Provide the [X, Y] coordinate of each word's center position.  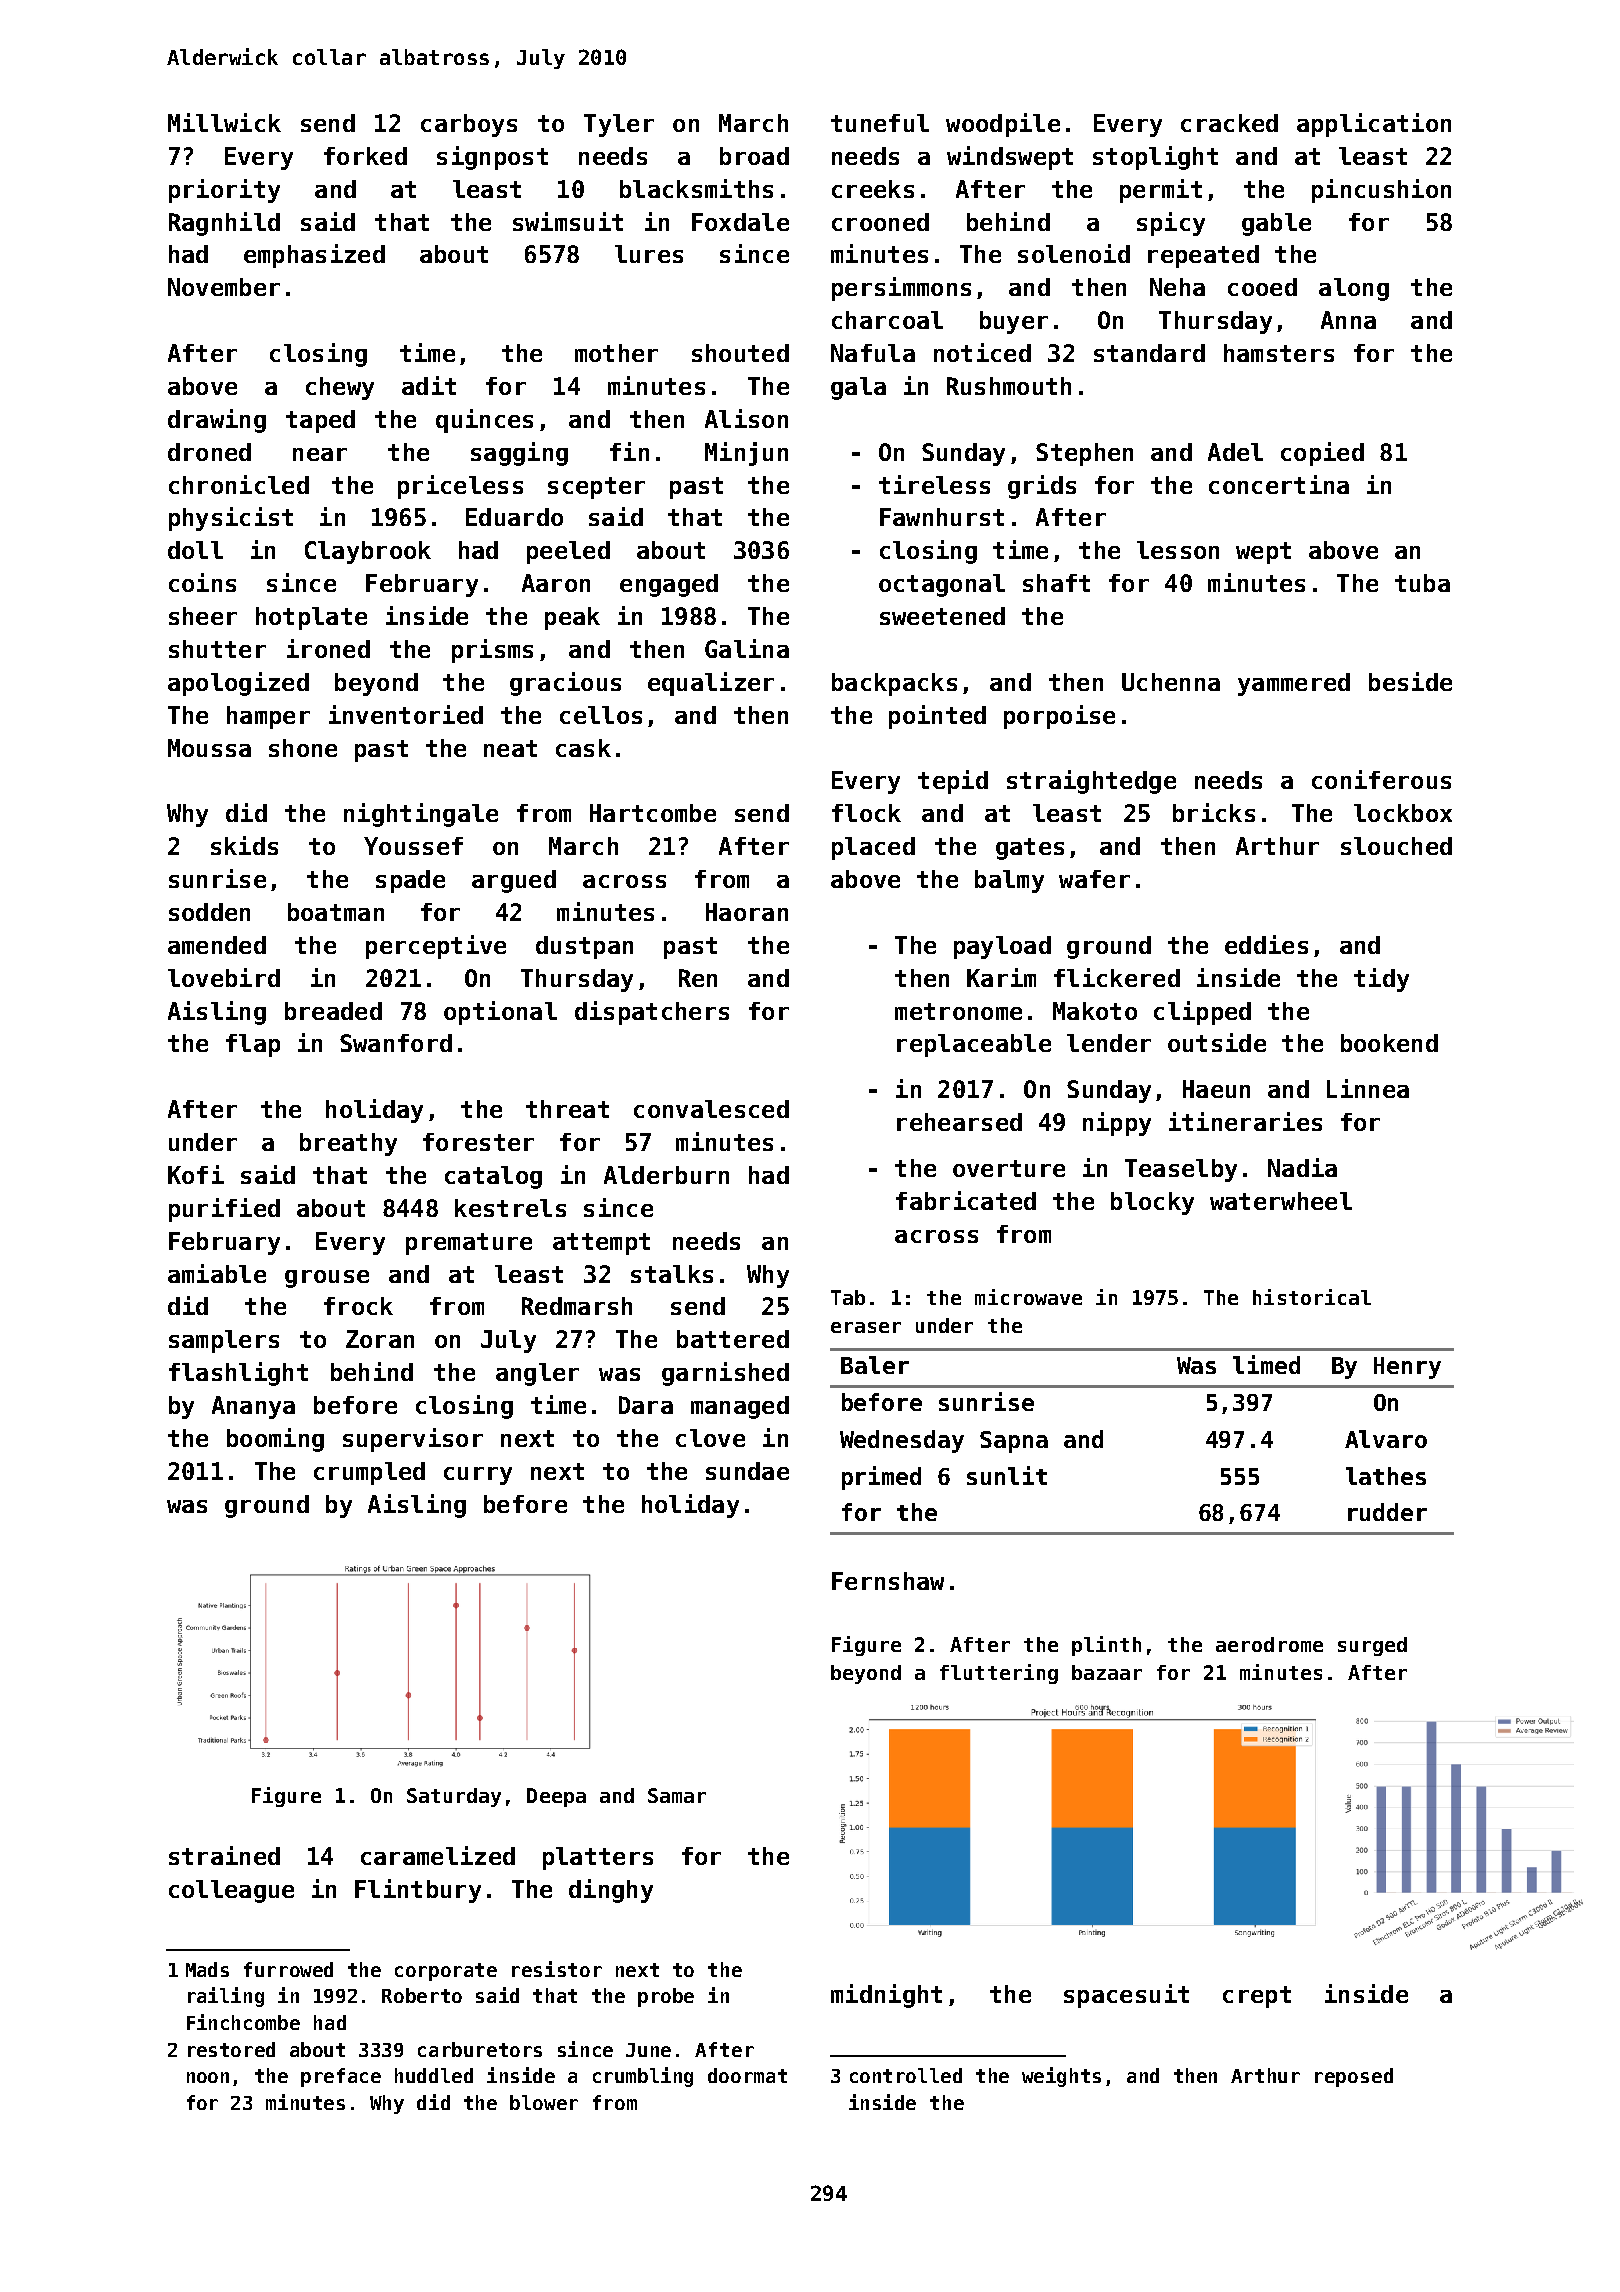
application [1374, 125]
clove [710, 1438]
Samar [677, 1795]
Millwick [224, 122]
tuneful [880, 123]
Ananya [253, 1407]
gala [858, 388]
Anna [1348, 320]
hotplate [311, 618]
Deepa [556, 1797]
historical [1312, 1297]
